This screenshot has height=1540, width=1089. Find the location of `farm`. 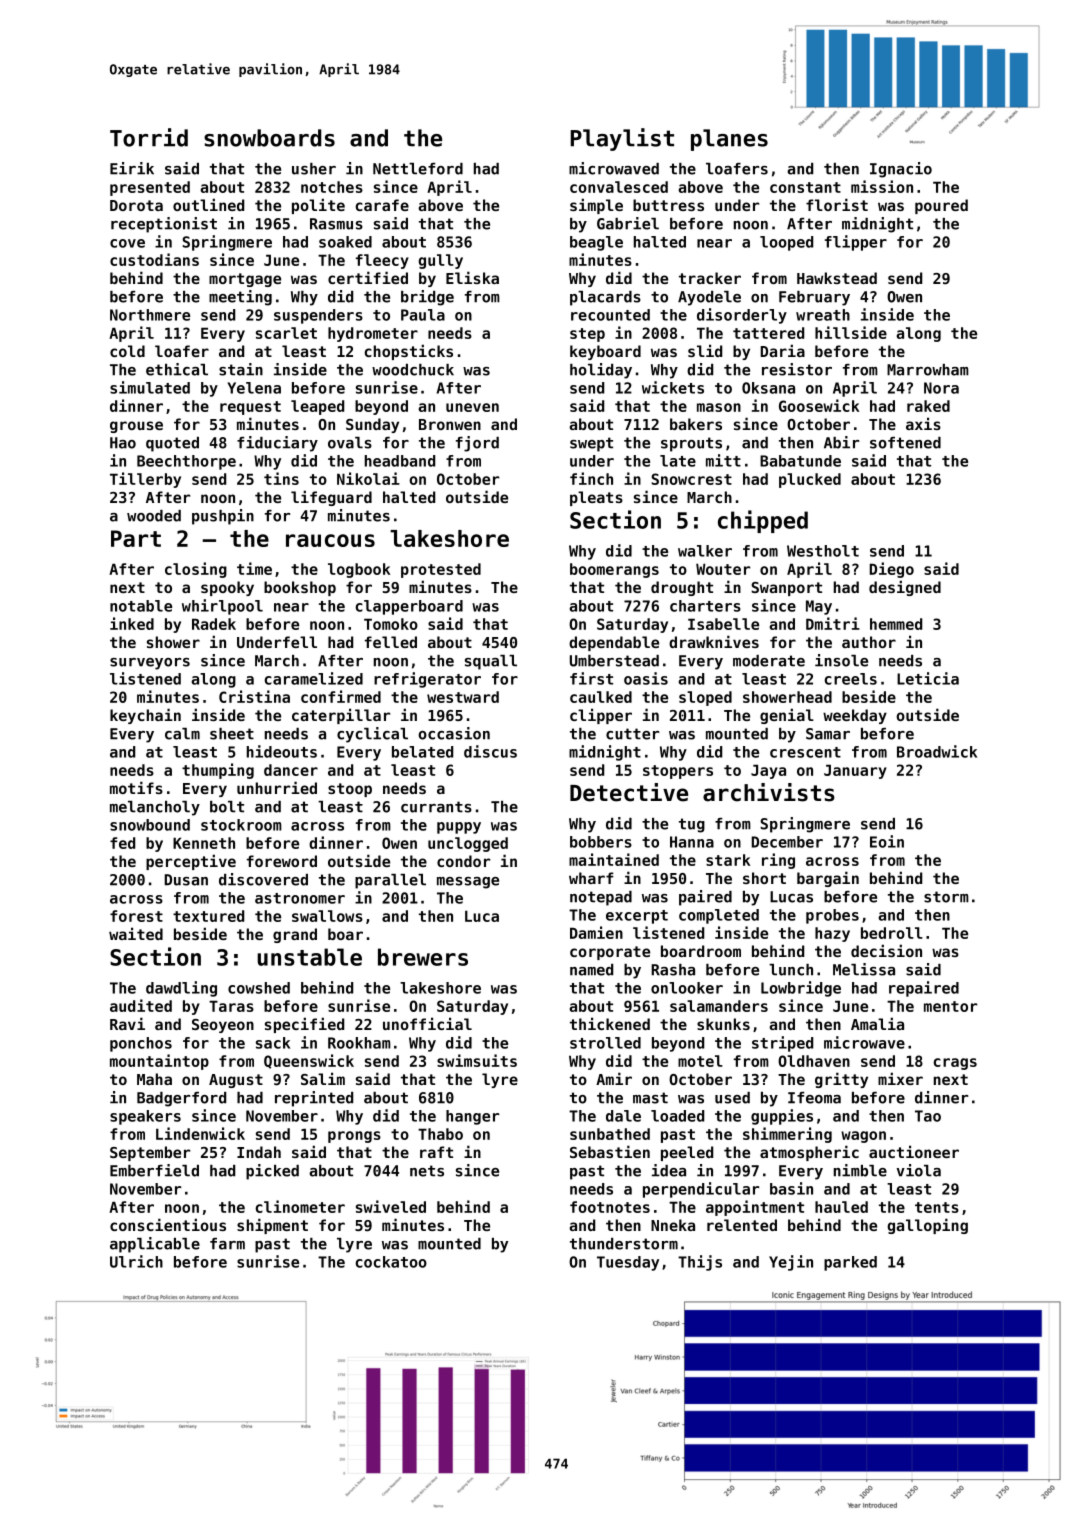

farm is located at coordinates (227, 1244).
